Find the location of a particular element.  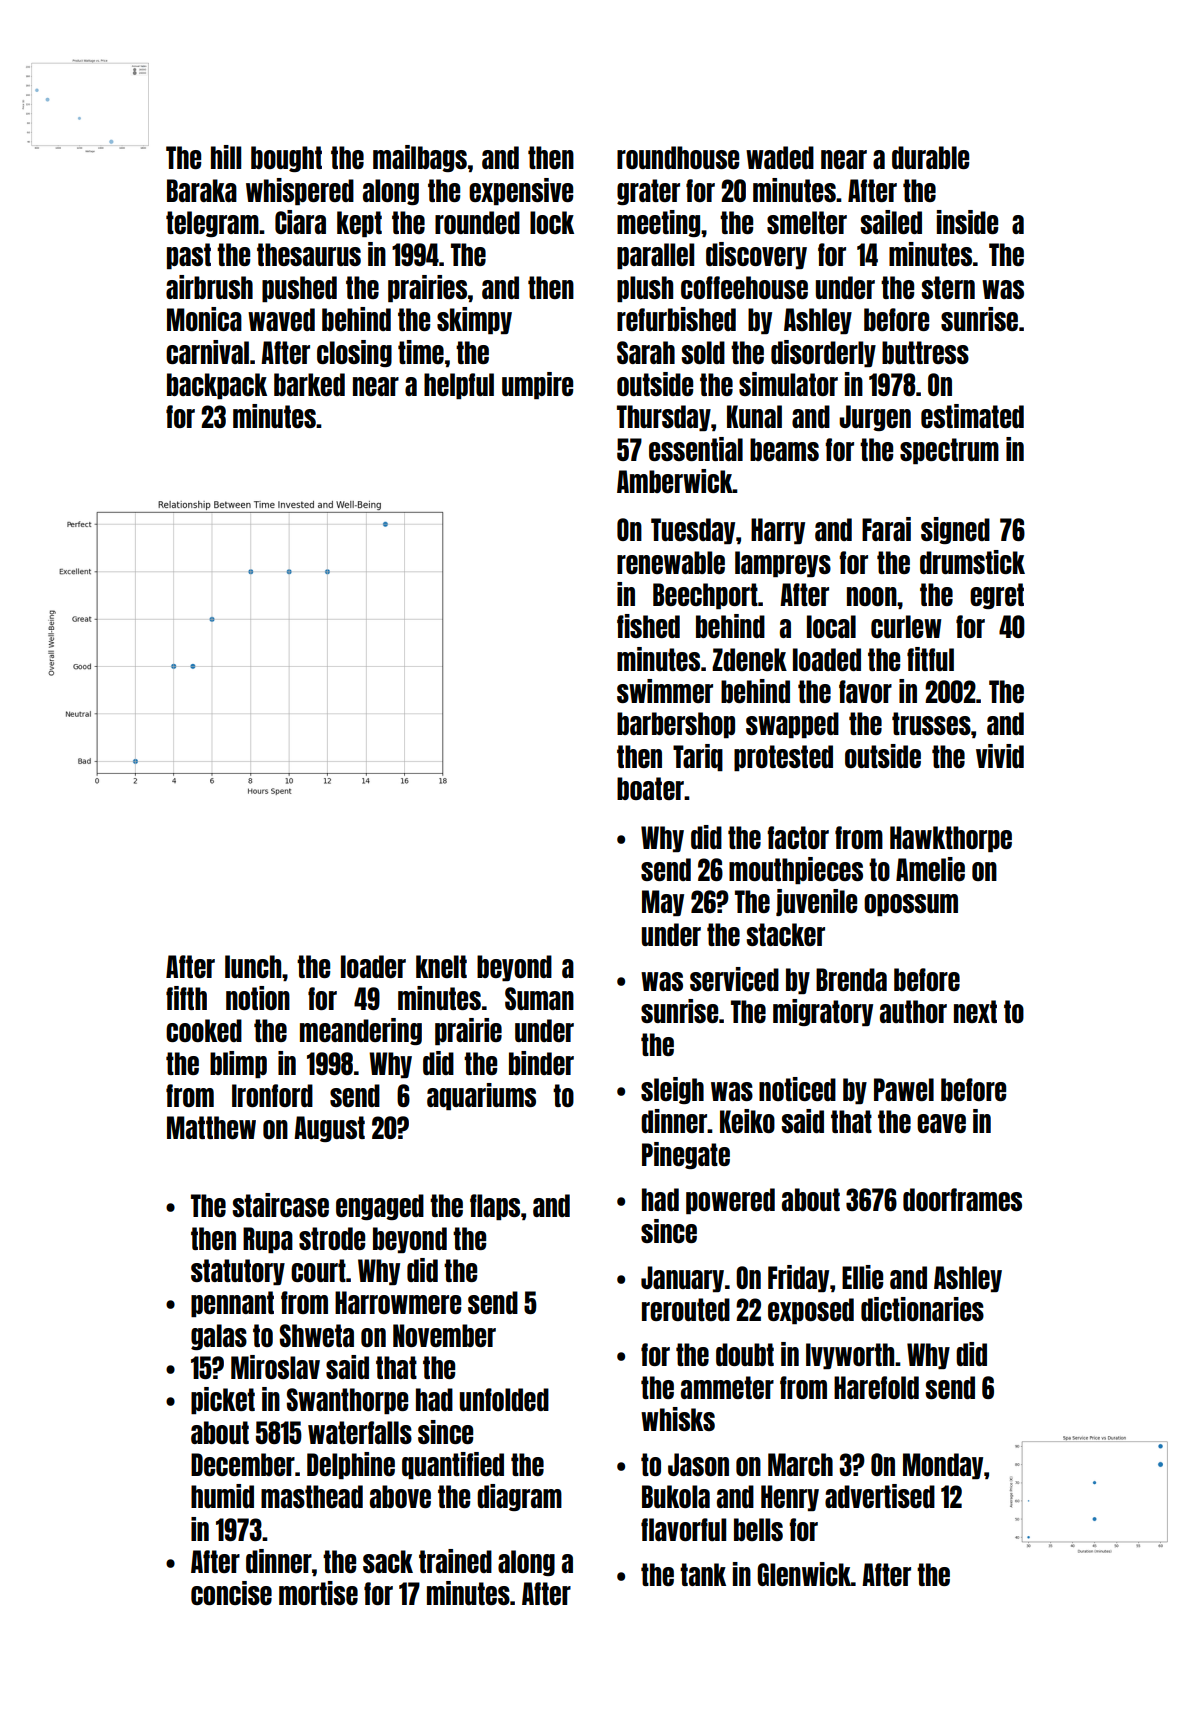

waved is located at coordinates (281, 319).
